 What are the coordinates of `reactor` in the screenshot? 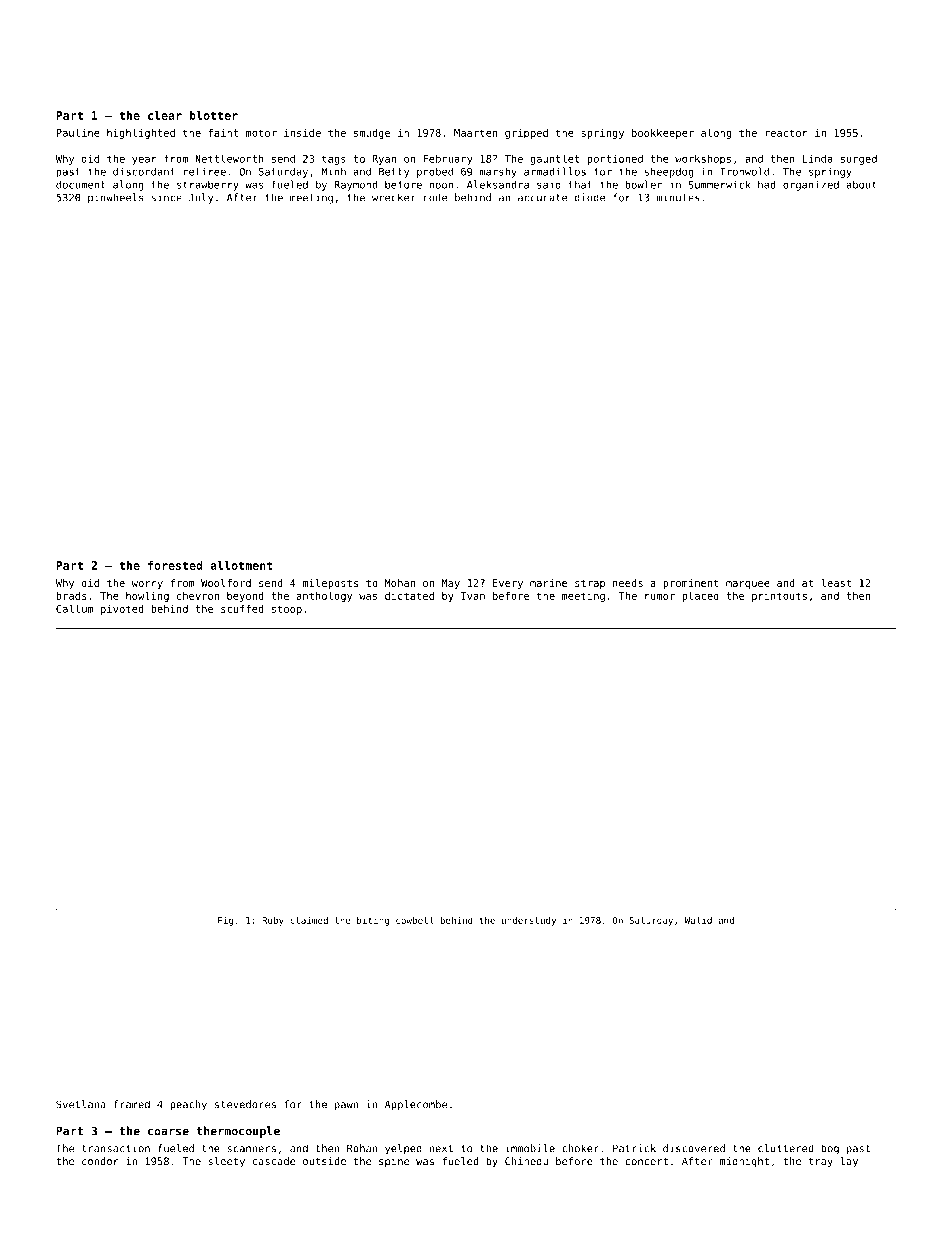 It's located at (786, 133).
